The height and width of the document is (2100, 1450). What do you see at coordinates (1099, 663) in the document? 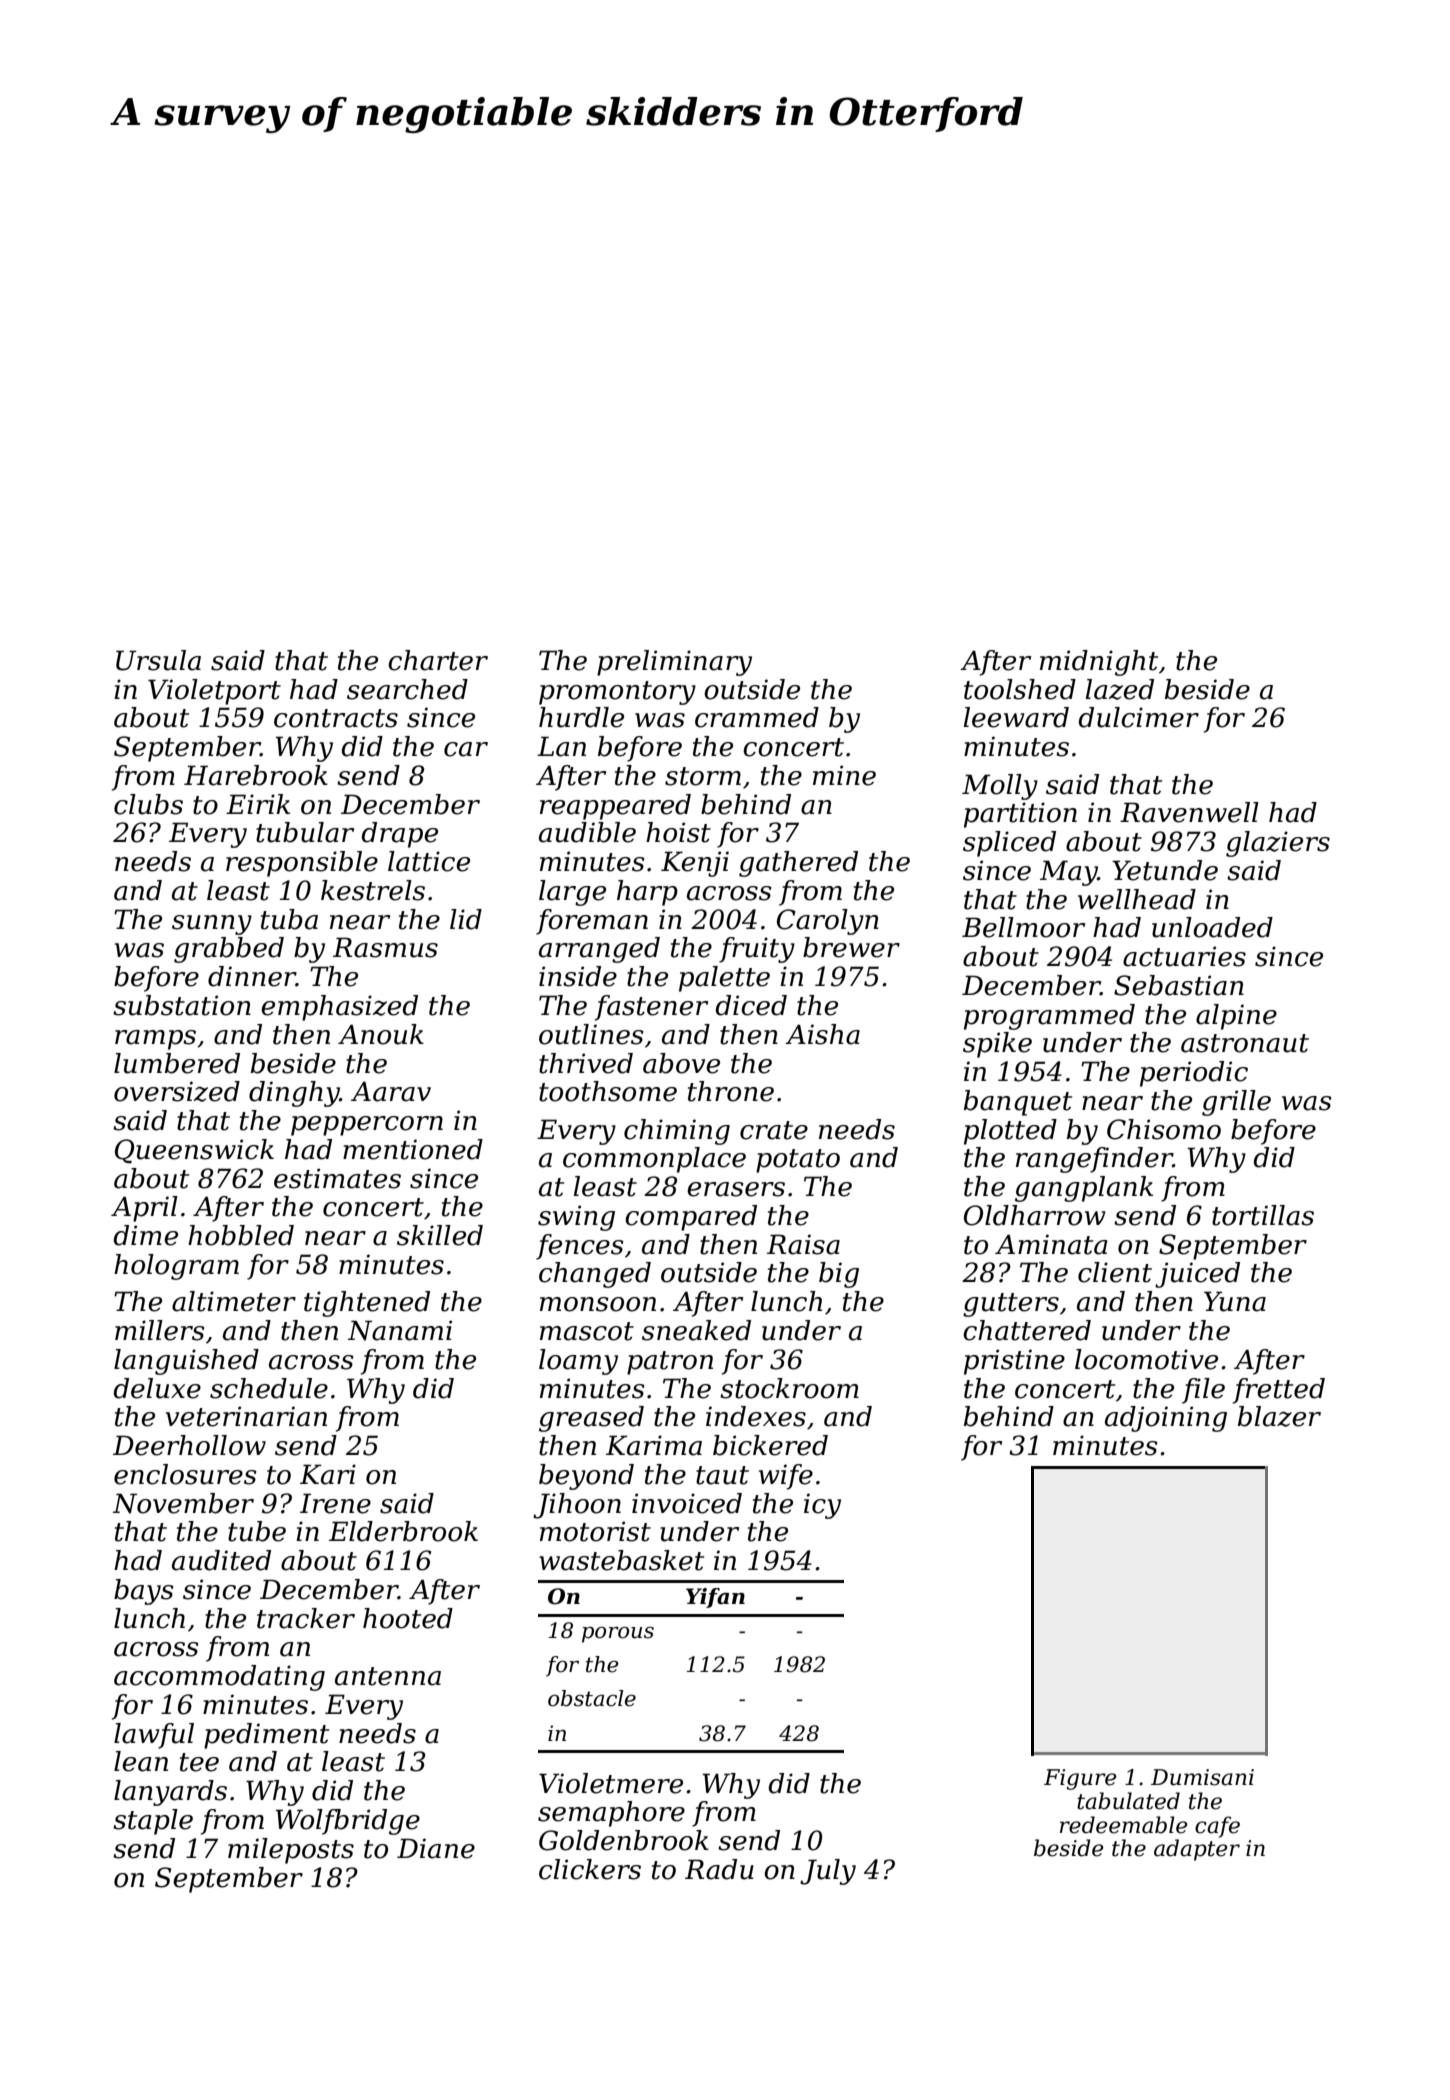
I see `midnight` at bounding box center [1099, 663].
